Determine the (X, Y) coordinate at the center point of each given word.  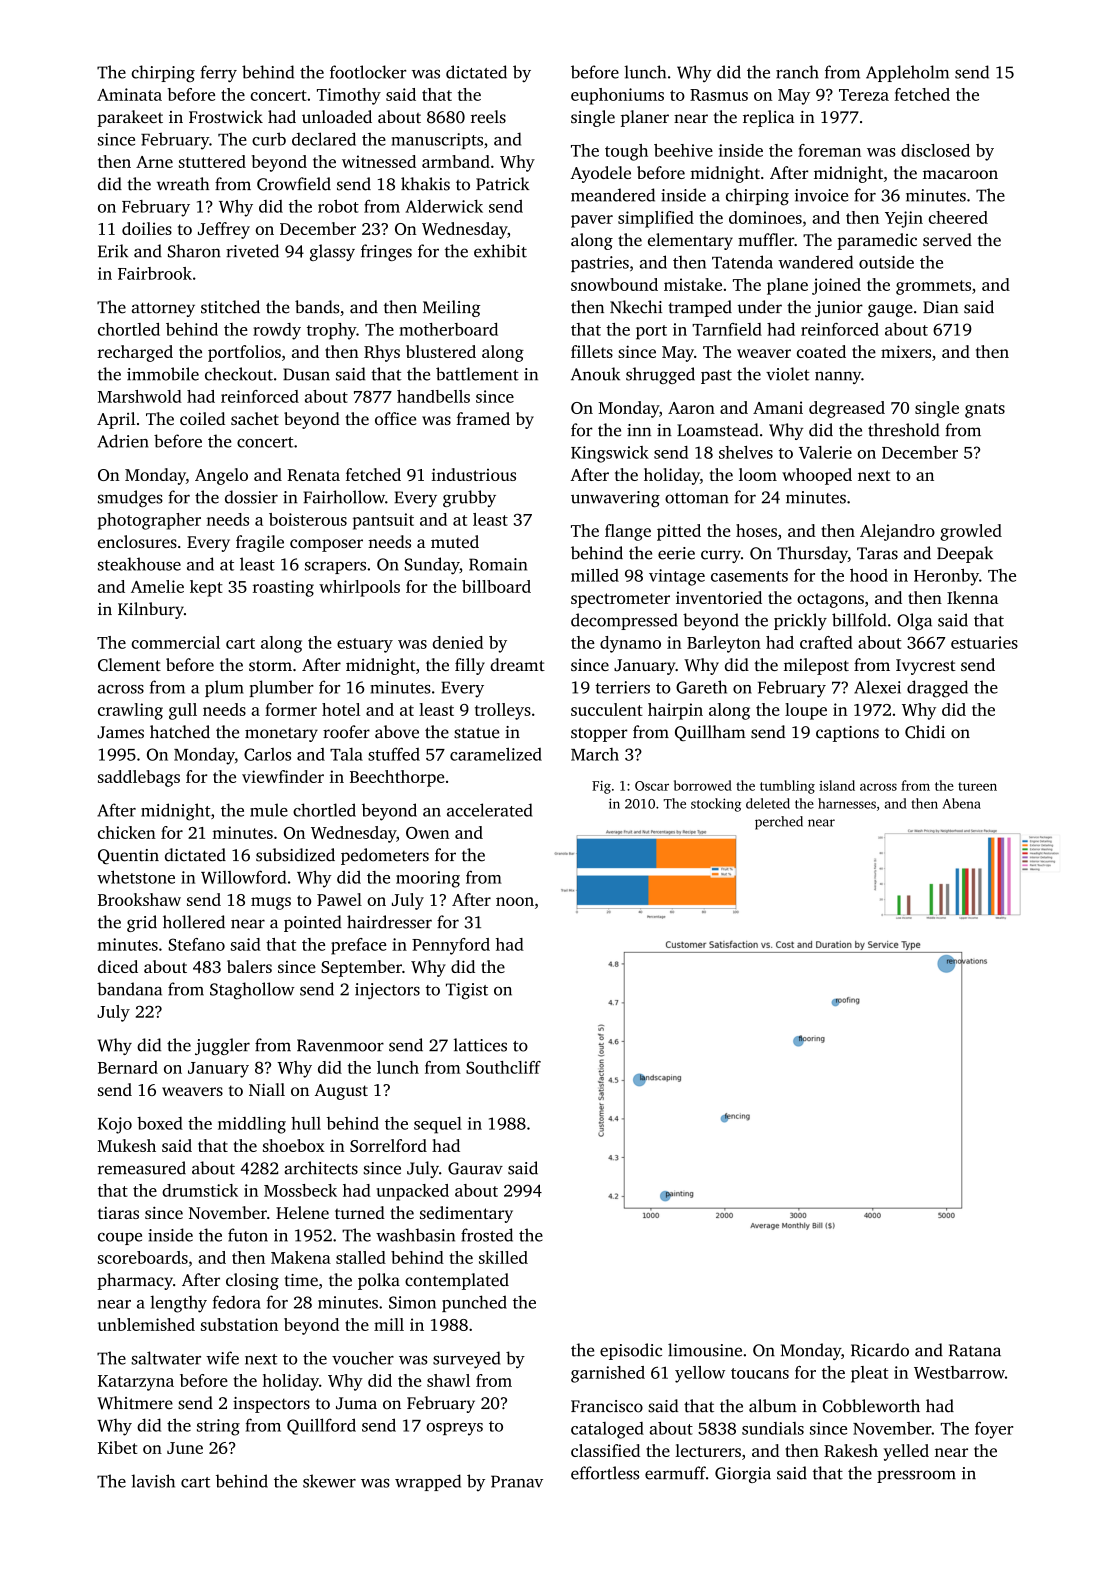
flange (628, 532)
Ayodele (600, 174)
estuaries (984, 642)
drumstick (200, 1190)
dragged (937, 689)
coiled (202, 418)
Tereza (864, 95)
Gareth (701, 687)
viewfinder (283, 776)
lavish (153, 1481)
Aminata (129, 94)
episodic (631, 1351)
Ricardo (880, 1350)
